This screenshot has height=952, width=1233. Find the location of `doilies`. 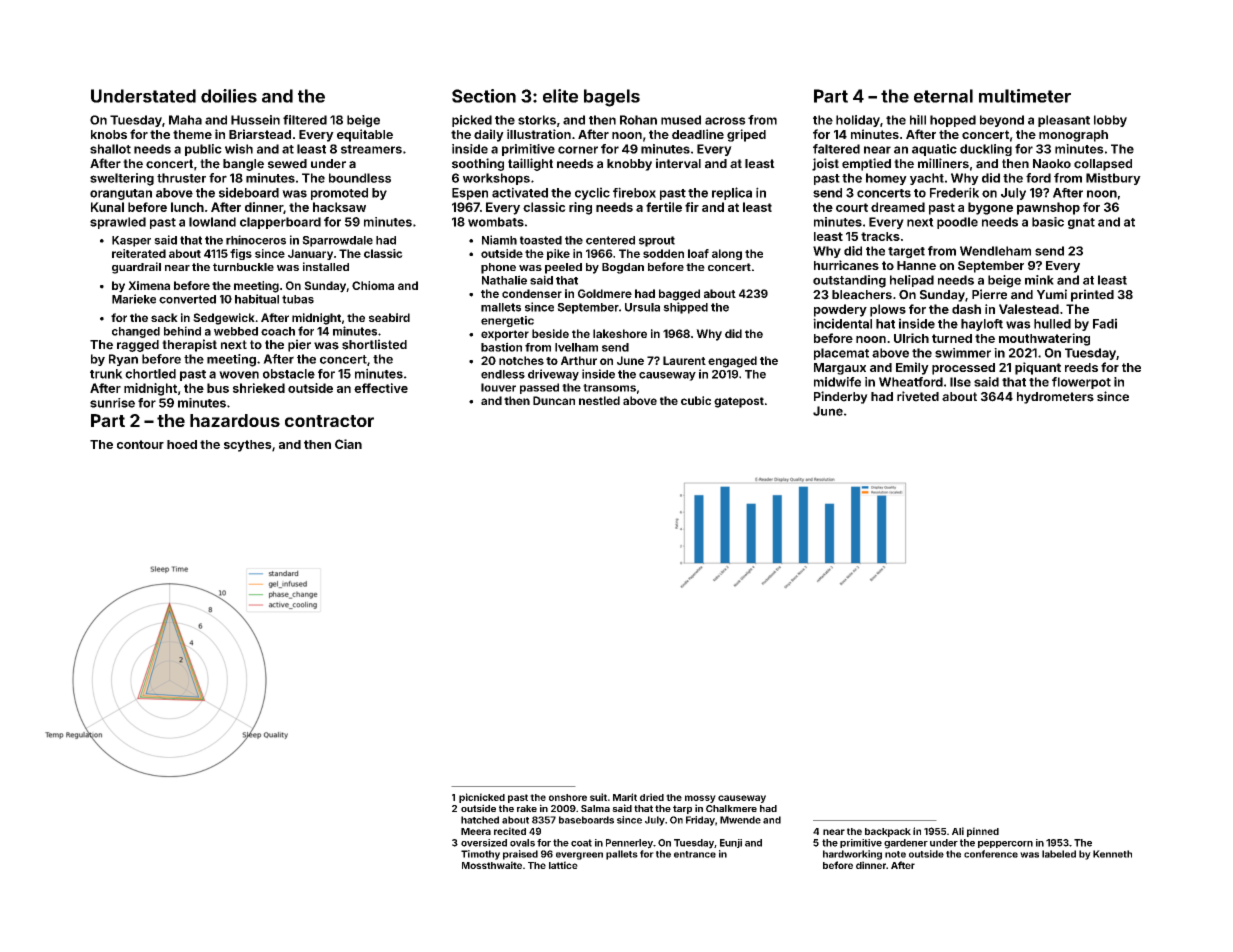

doilies is located at coordinates (229, 96).
